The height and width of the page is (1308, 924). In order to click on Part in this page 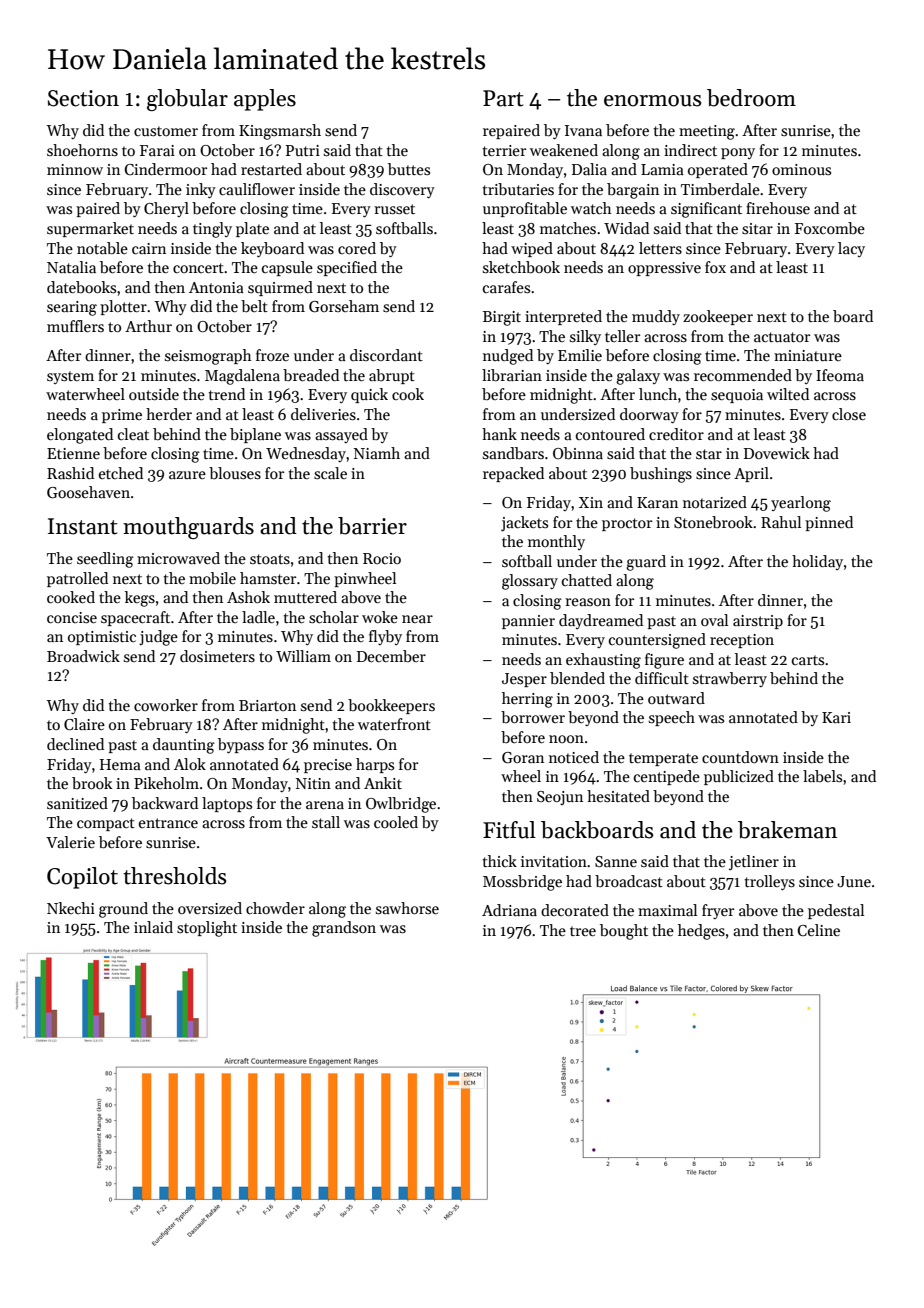, I will do `click(503, 98)`.
